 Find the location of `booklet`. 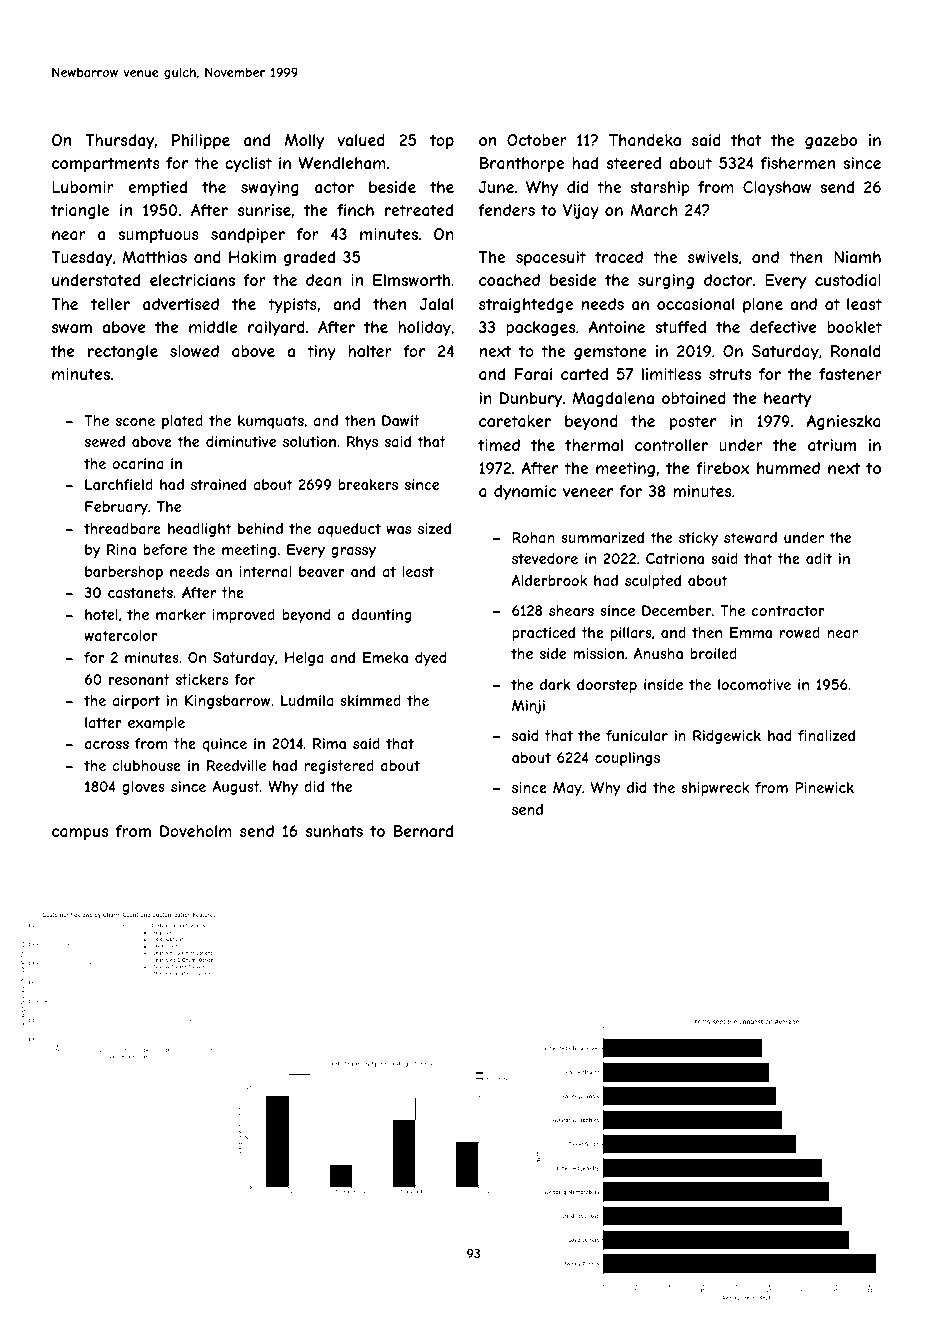

booklet is located at coordinates (854, 327).
